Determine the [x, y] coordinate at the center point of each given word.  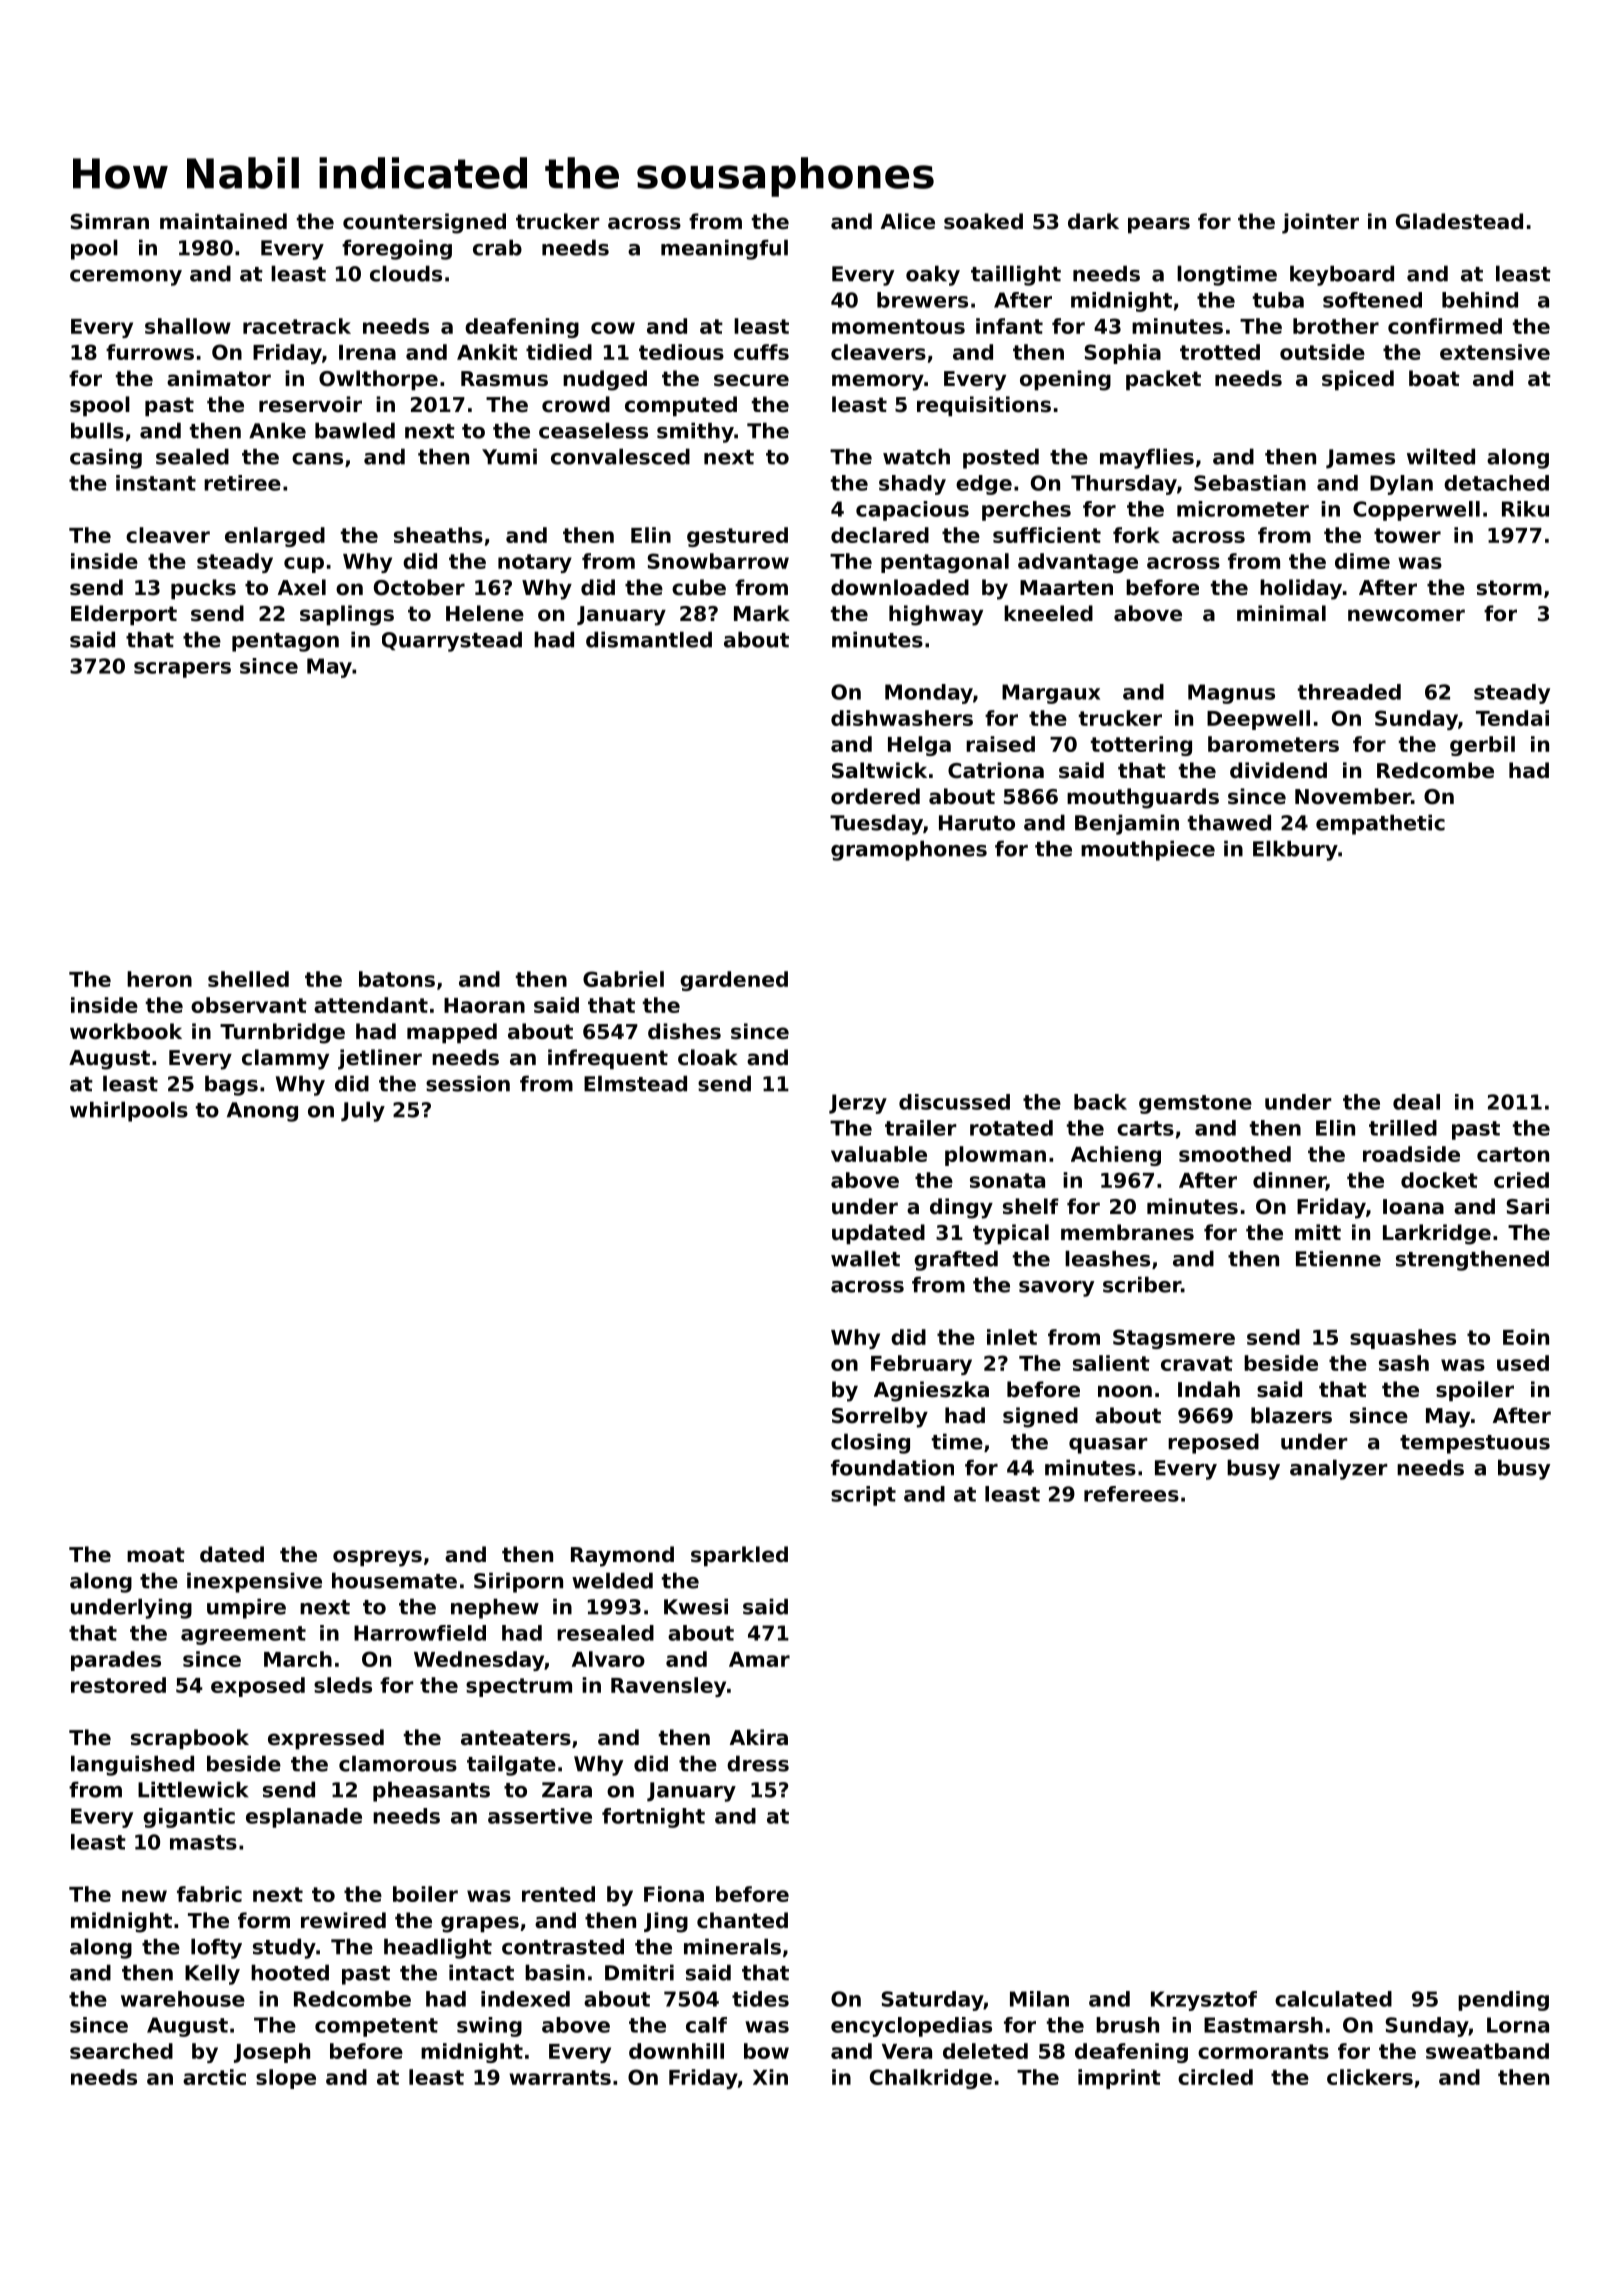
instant [156, 483]
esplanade [304, 1818]
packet [1163, 380]
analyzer [1339, 1469]
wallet [865, 1258]
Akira [759, 1737]
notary [535, 563]
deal [1416, 1102]
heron [159, 979]
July [363, 1111]
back [1100, 1102]
